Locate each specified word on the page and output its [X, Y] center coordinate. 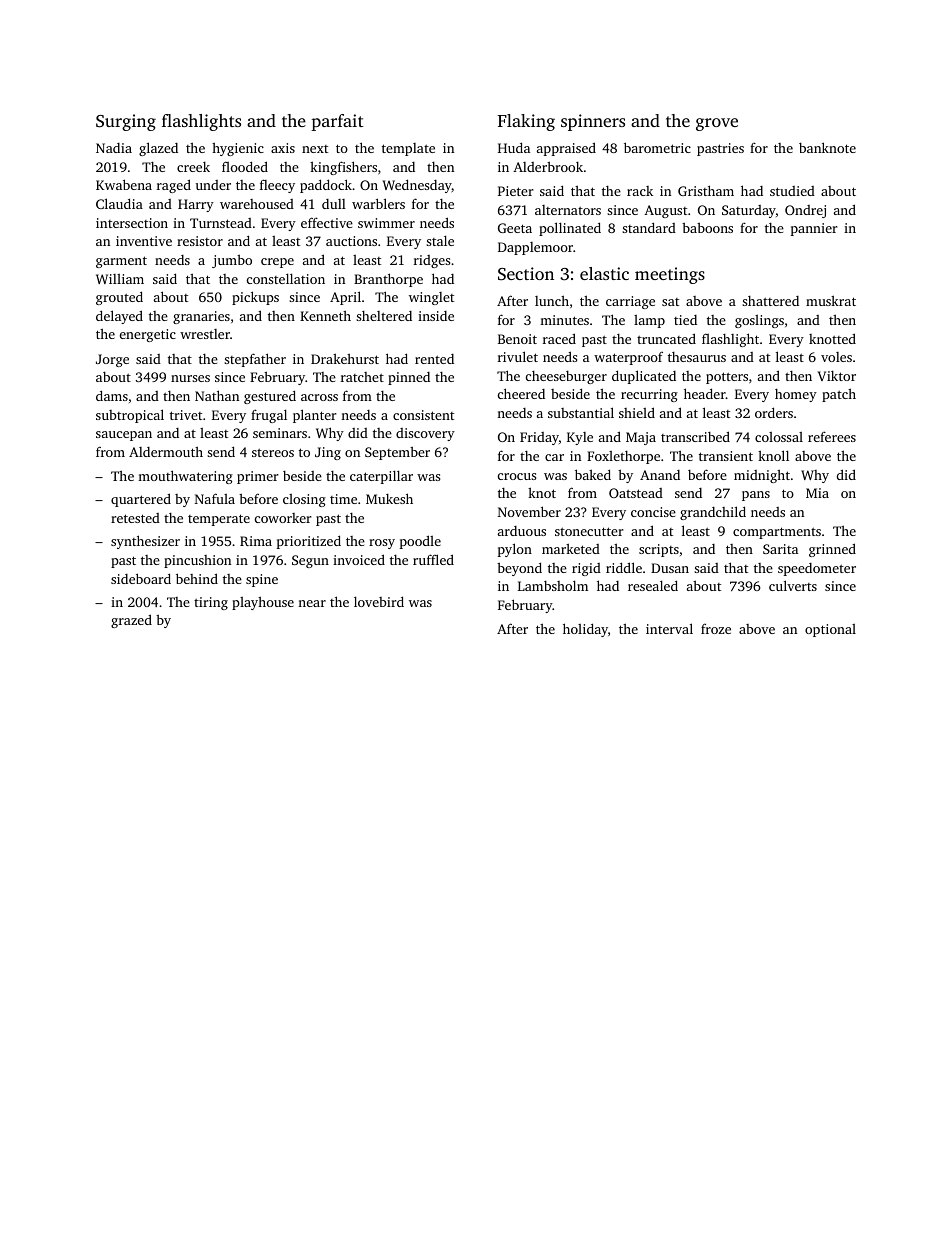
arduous [522, 531]
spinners [593, 122]
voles [836, 357]
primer [258, 477]
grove [717, 124]
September [397, 453]
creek [193, 167]
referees [832, 436]
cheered [521, 393]
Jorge [112, 360]
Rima [256, 541]
